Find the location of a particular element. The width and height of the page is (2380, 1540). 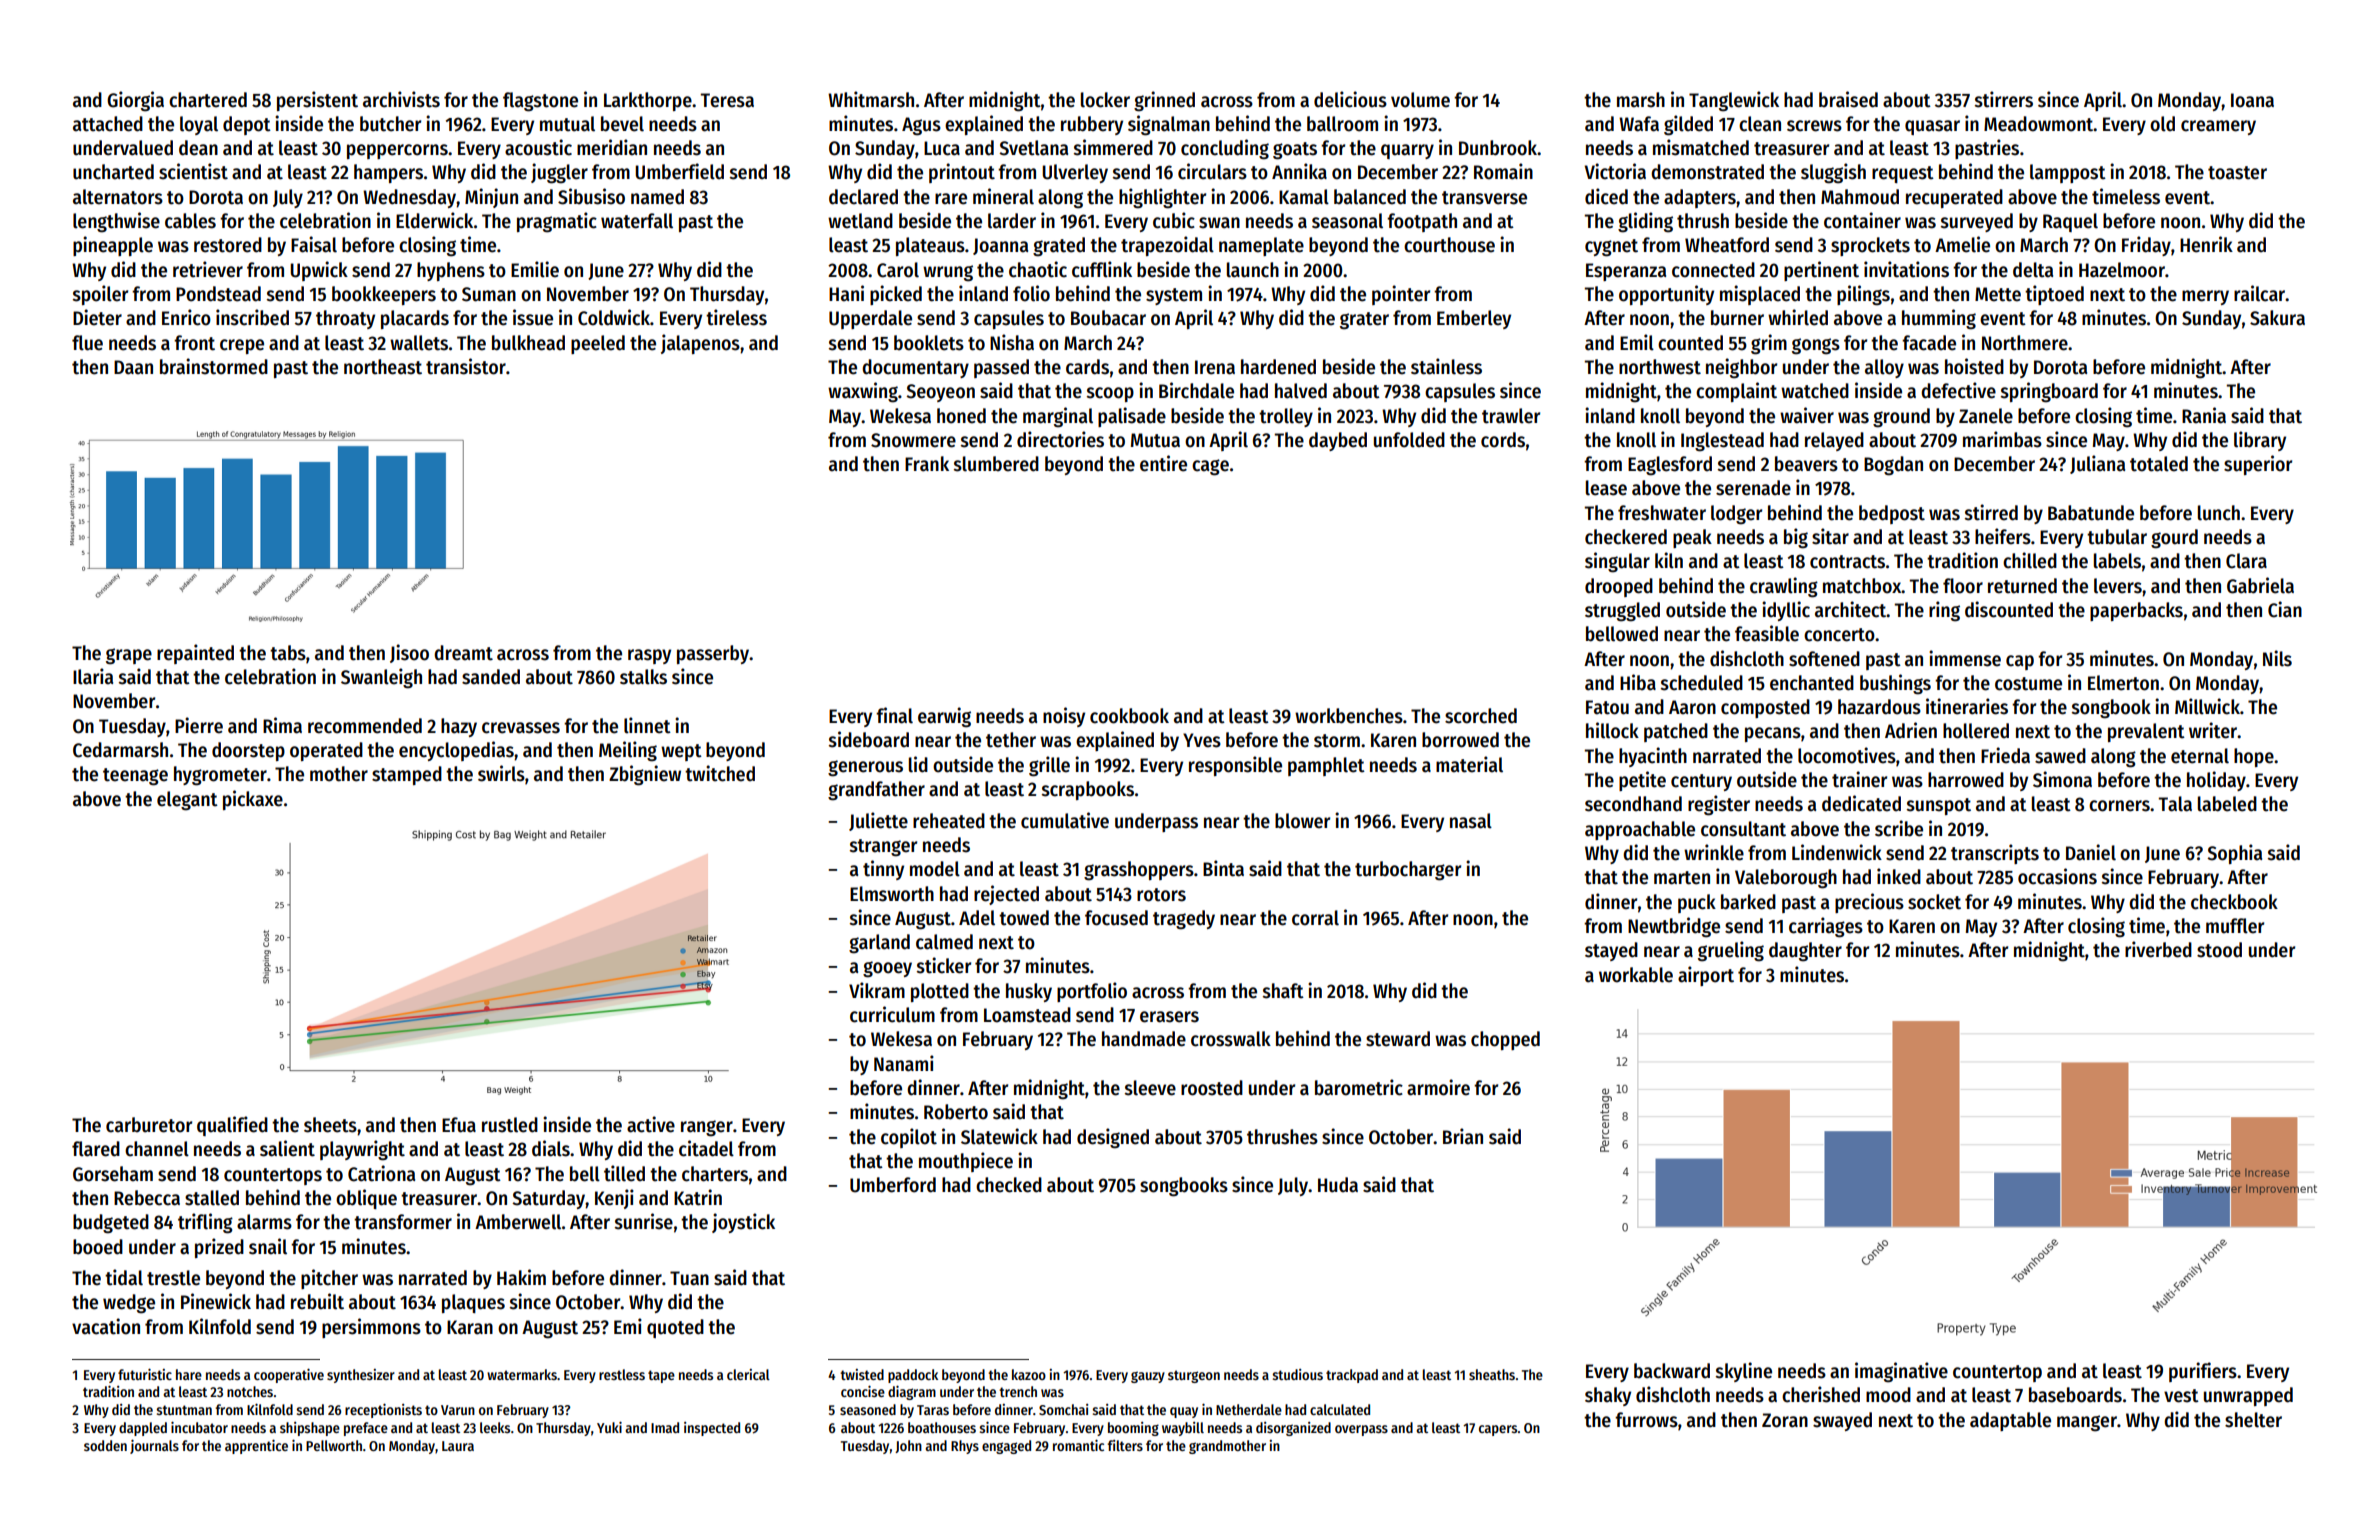

journals is located at coordinates (154, 1446).
